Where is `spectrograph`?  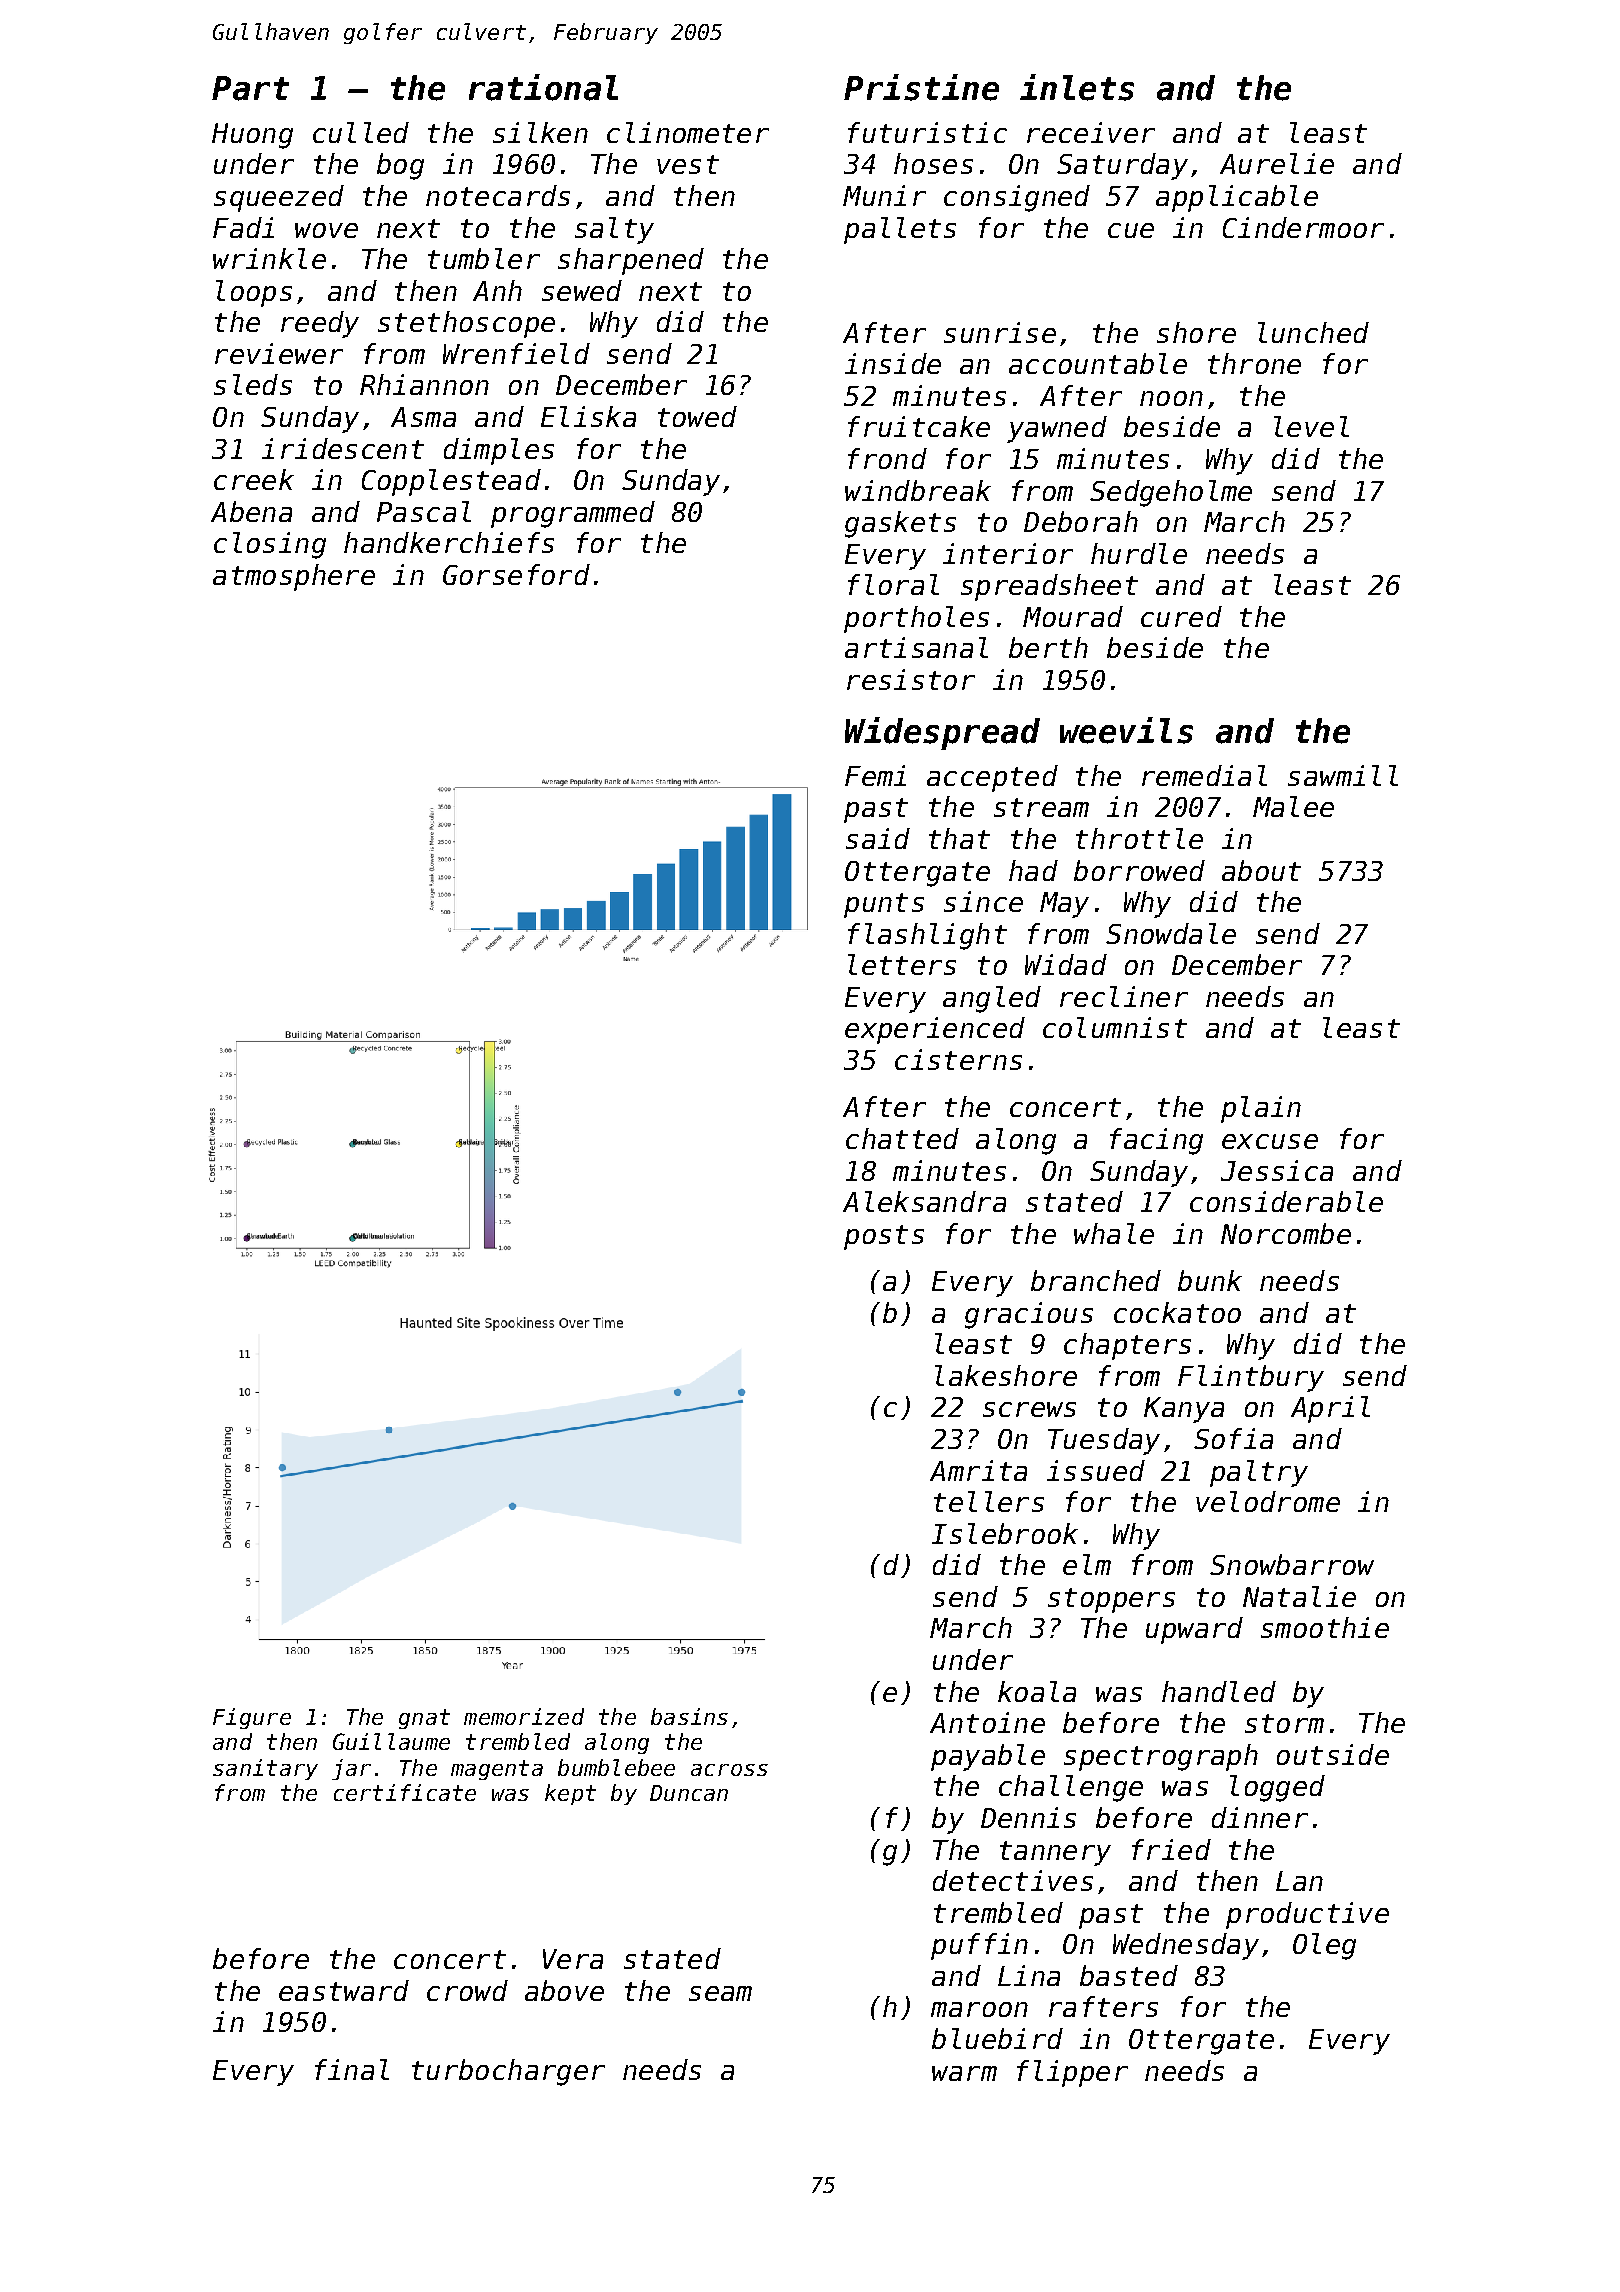 spectrograph is located at coordinates (1161, 1757).
